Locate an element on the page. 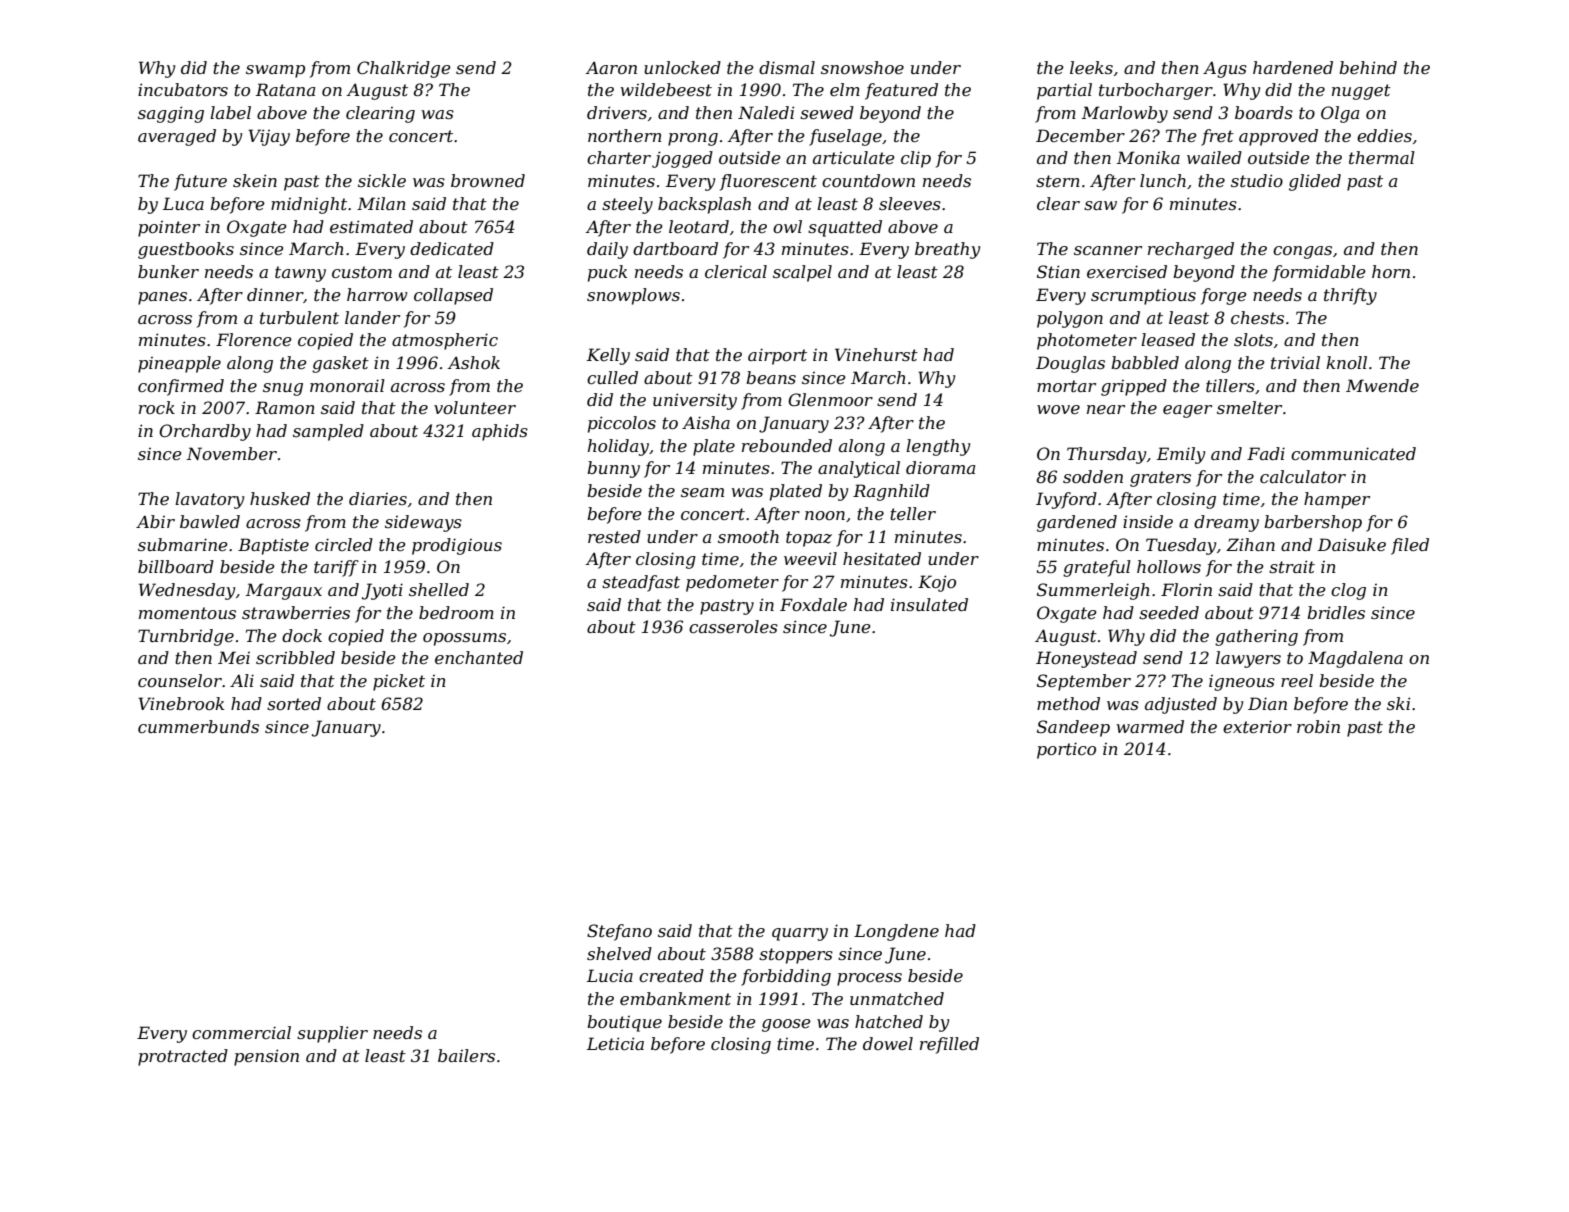 The image size is (1569, 1212). noon is located at coordinates (825, 515).
